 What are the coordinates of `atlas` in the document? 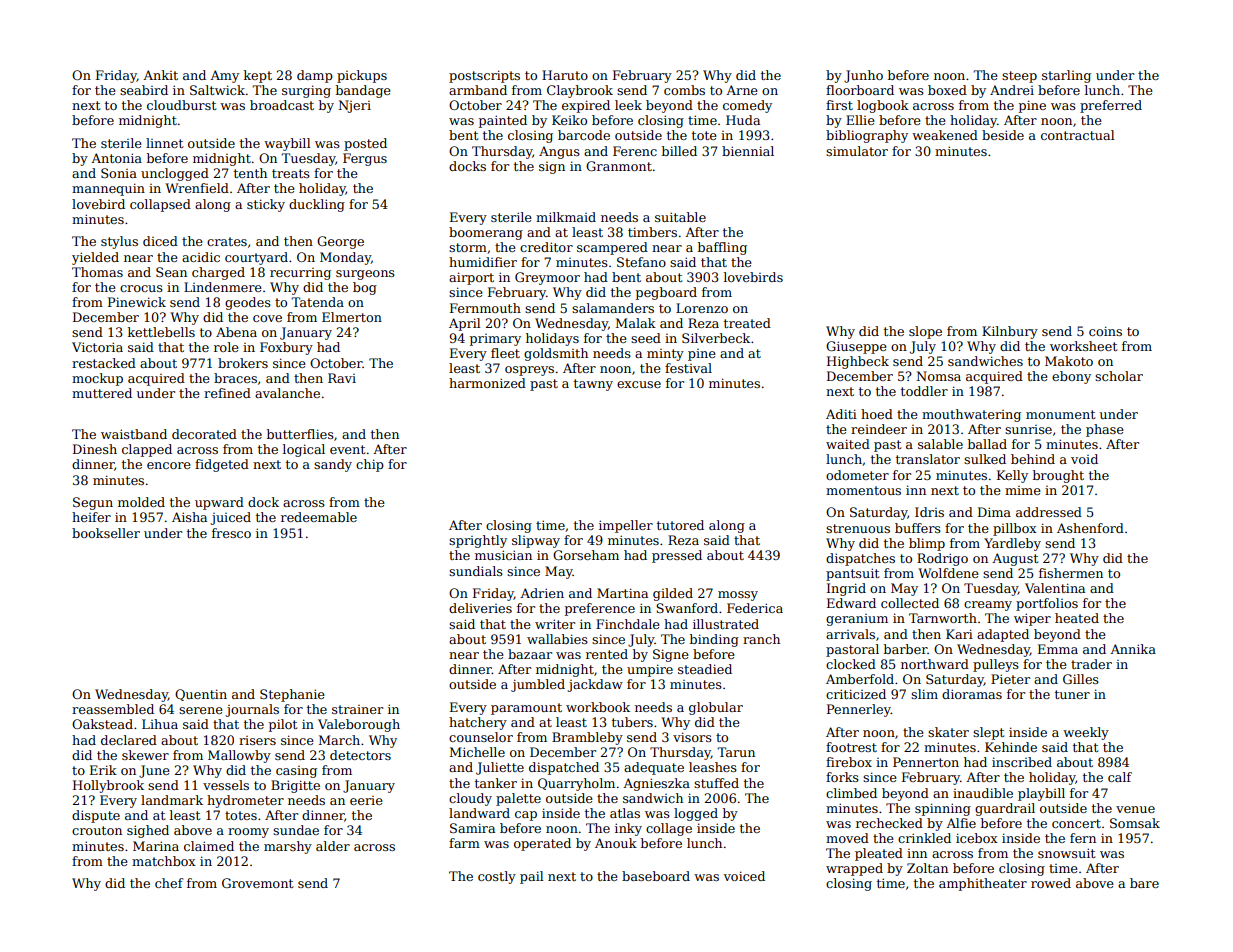 It's located at (625, 813).
